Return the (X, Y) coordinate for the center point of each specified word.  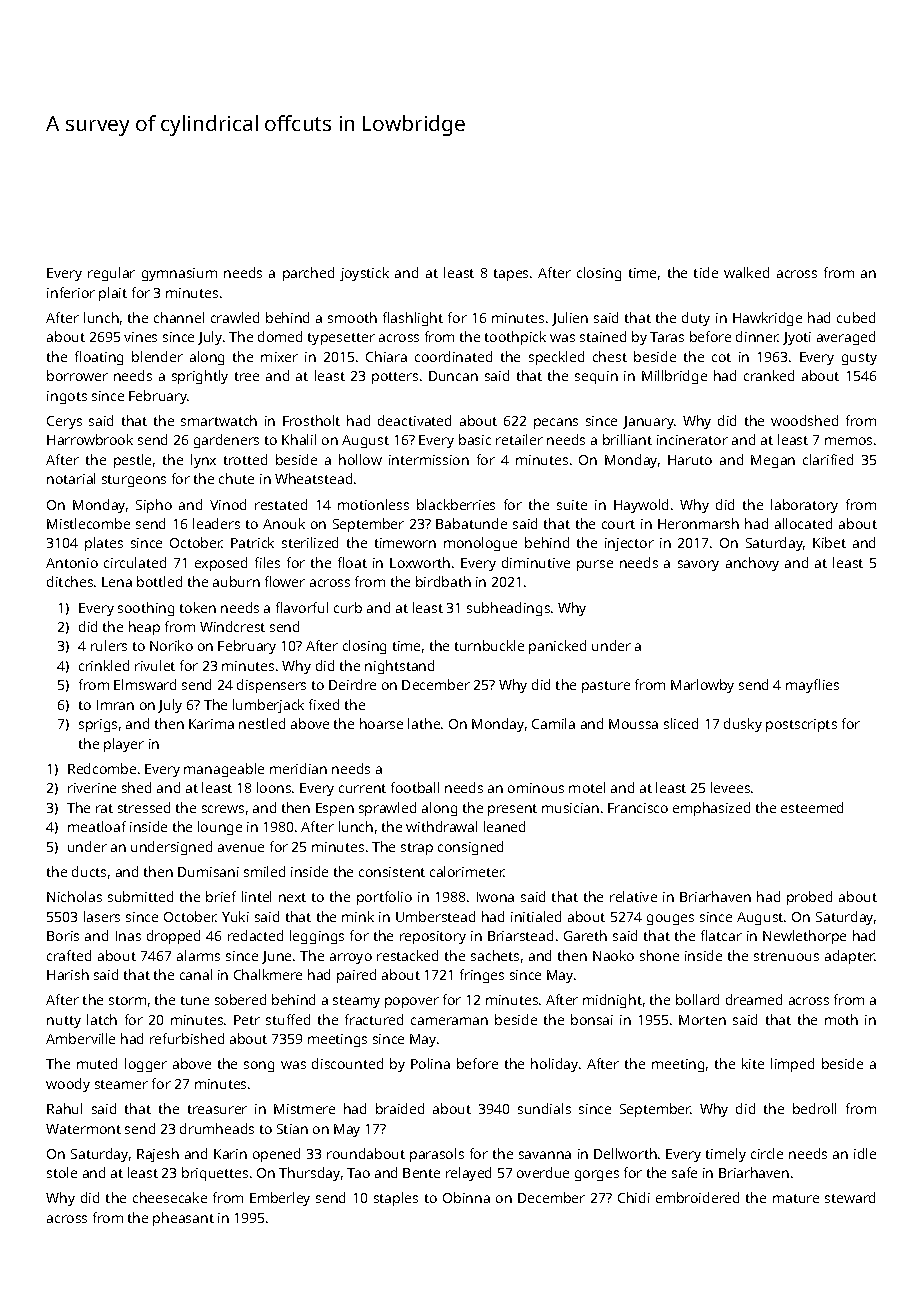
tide (706, 272)
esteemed (812, 807)
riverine (92, 788)
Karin (230, 1154)
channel (179, 317)
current (362, 788)
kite (753, 1063)
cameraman (449, 1021)
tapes (511, 275)
